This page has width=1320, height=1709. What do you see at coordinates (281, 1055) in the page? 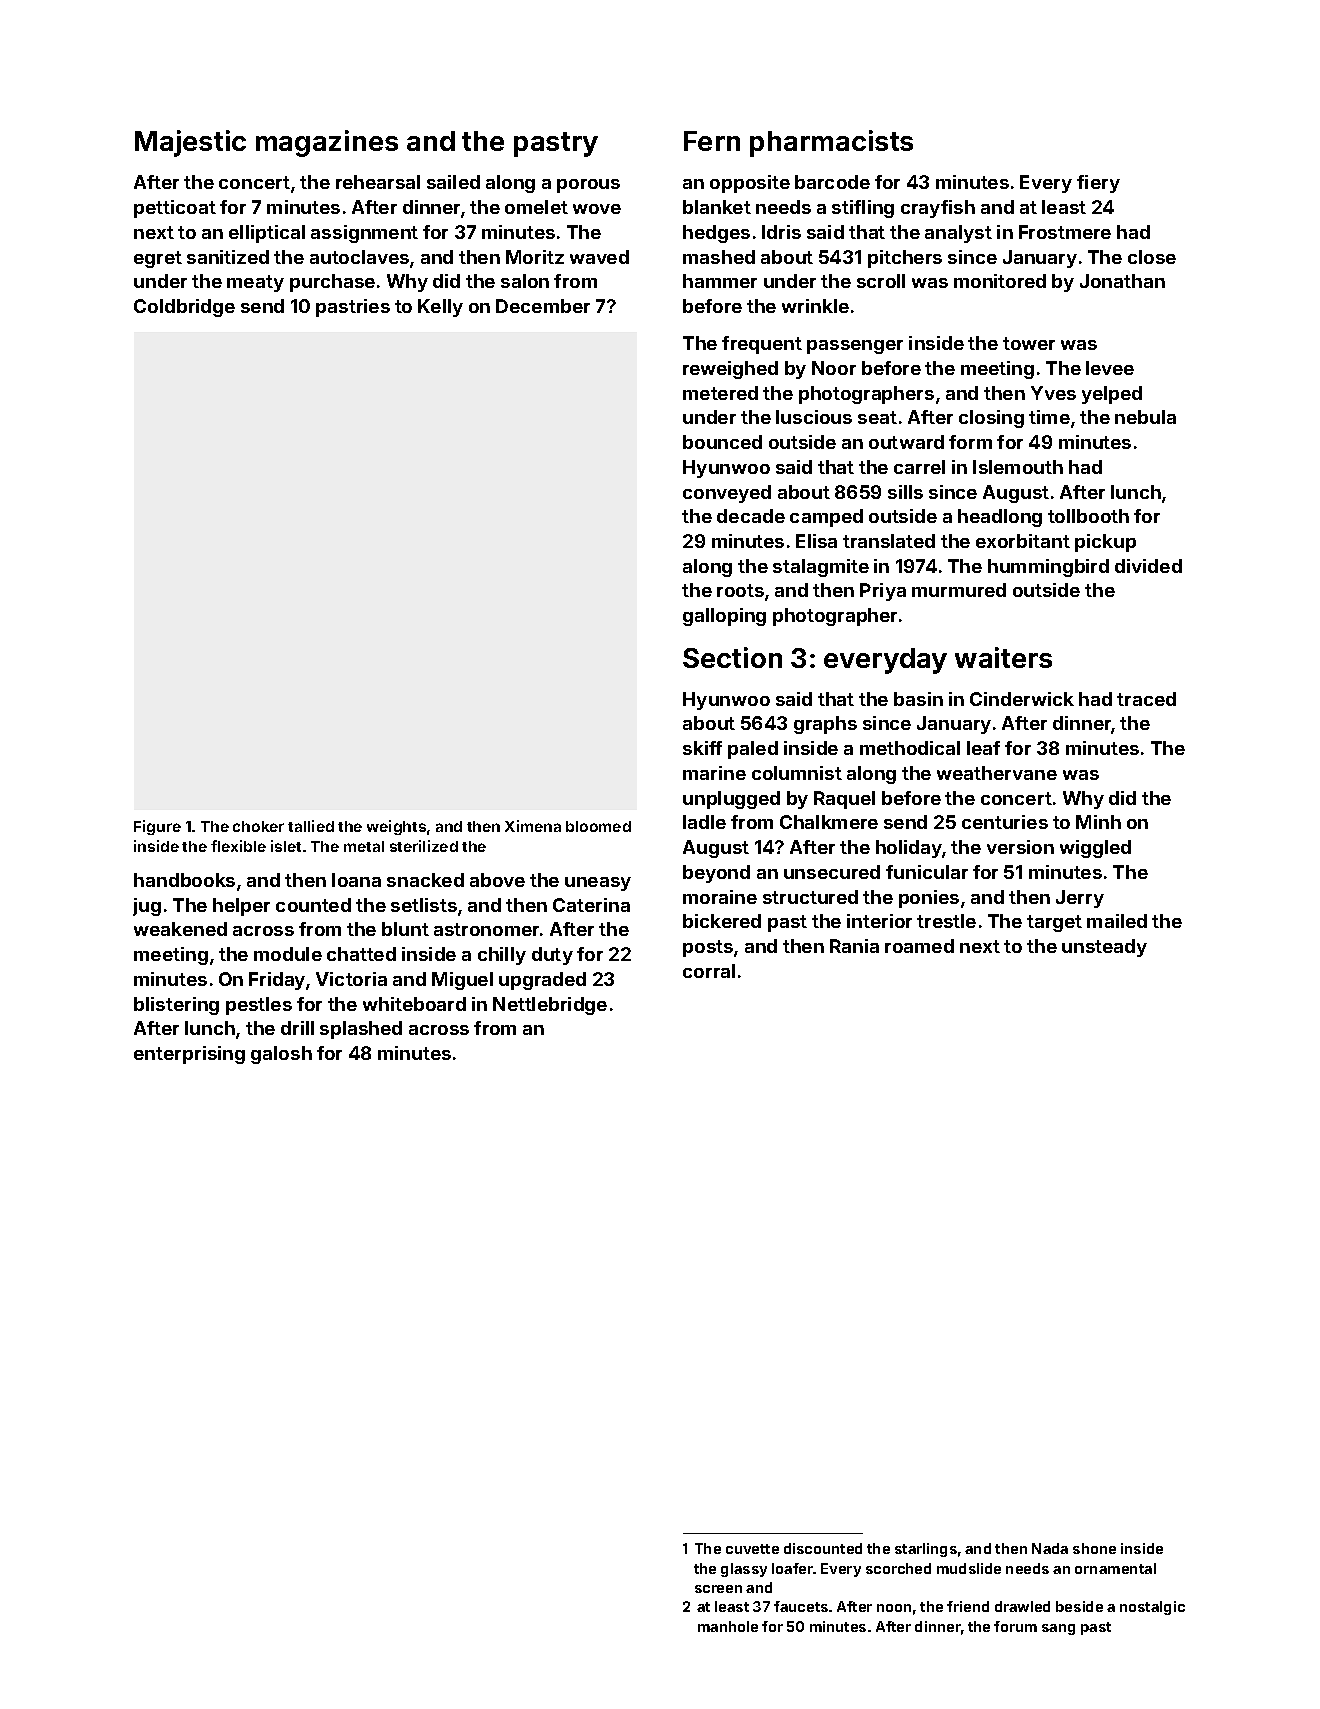
I see `galosh` at bounding box center [281, 1055].
